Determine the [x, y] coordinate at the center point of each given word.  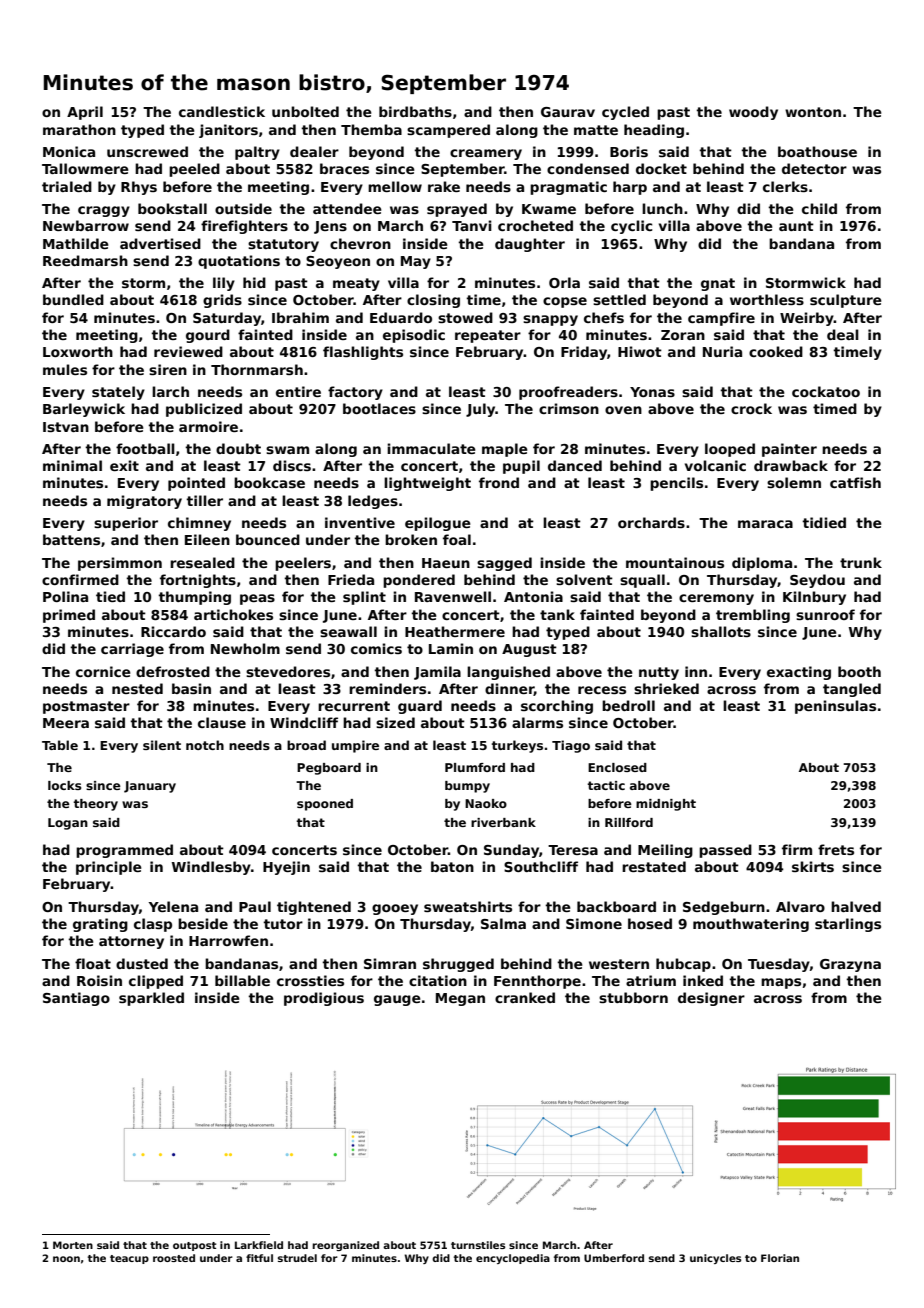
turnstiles [478, 1245]
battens [71, 539]
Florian [780, 1258]
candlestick [222, 111]
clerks [785, 186]
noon [66, 1259]
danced [575, 465]
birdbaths [415, 111]
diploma [762, 564]
